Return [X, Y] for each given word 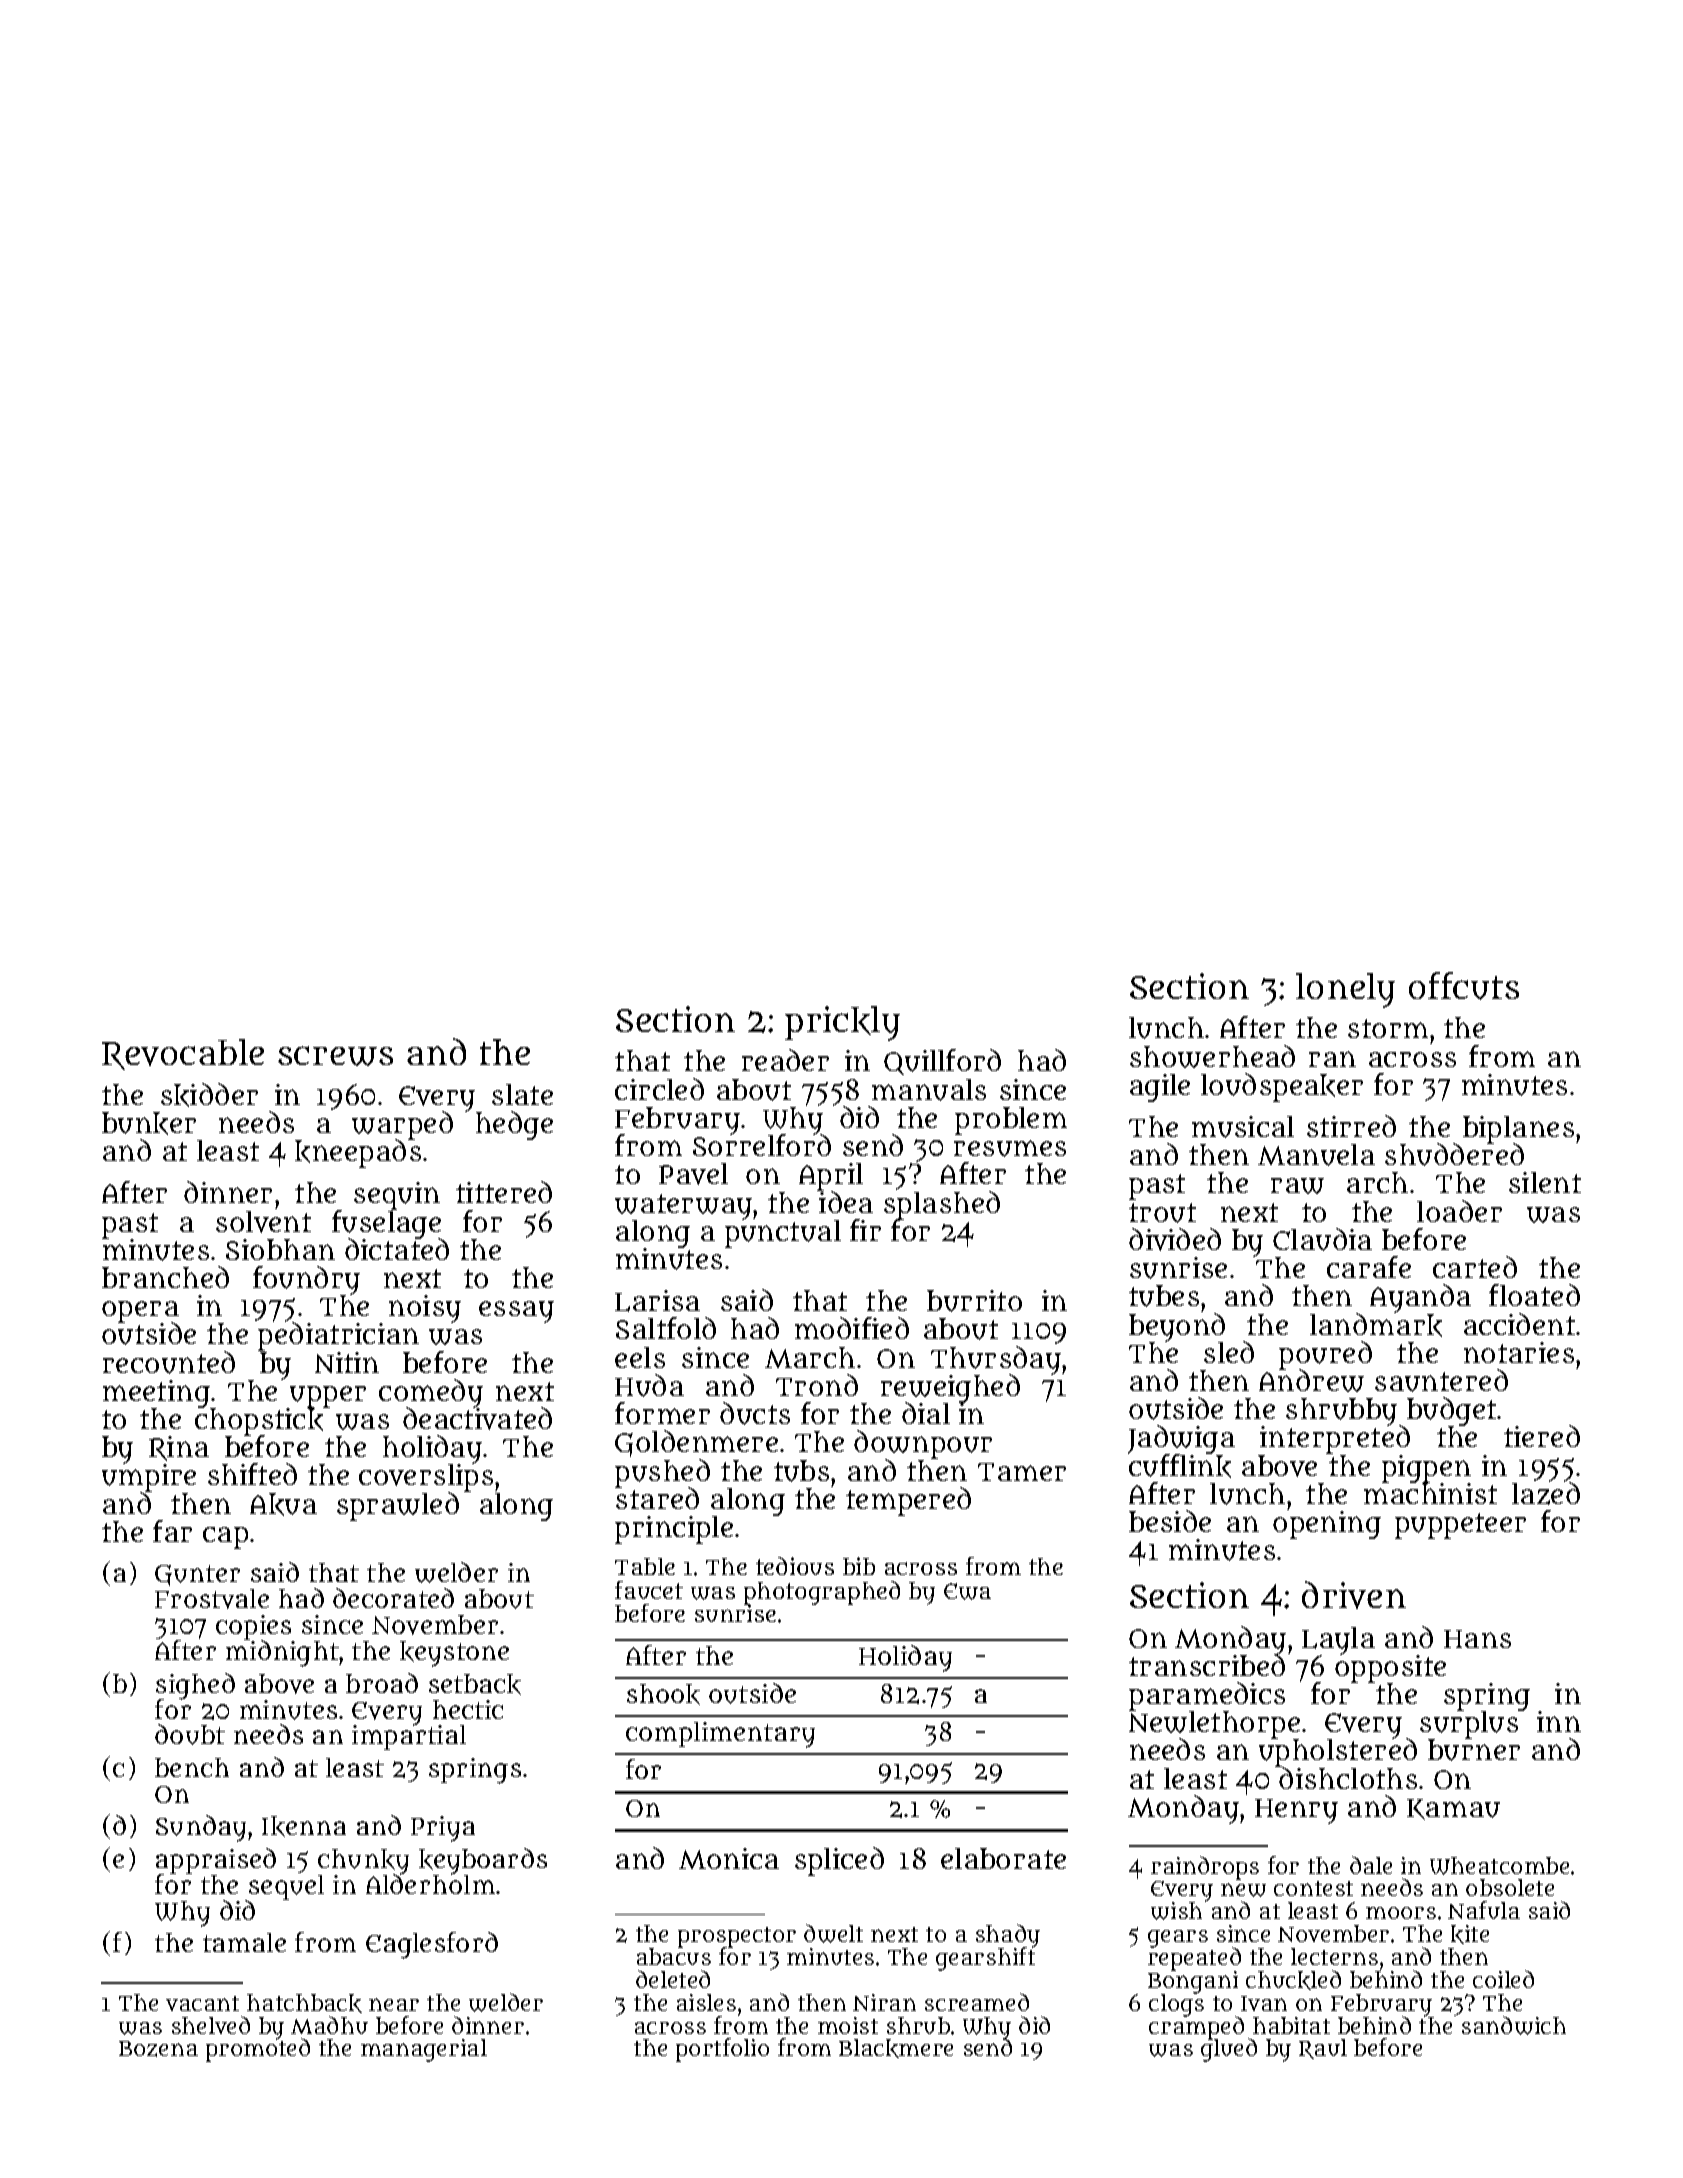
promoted [258, 2051]
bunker [149, 1123]
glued [1229, 2050]
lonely [1345, 990]
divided [1175, 1239]
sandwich [1514, 2025]
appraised [216, 1861]
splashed [942, 1205]
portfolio [722, 2050]
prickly [842, 1023]
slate [522, 1094]
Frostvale [212, 1599]
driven [1354, 1595]
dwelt [833, 1933]
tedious [795, 1566]
